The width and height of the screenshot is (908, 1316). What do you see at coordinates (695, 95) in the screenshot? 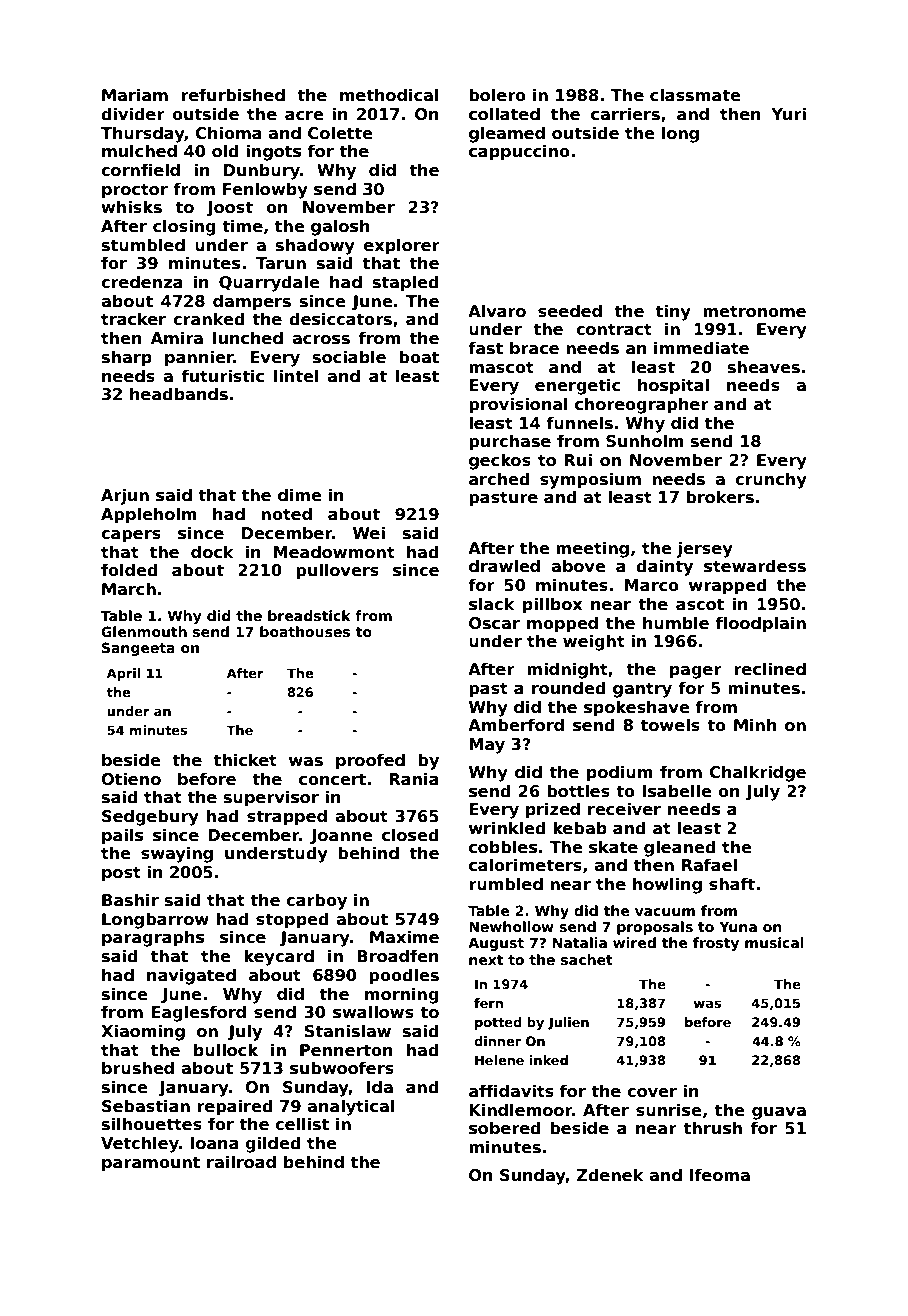
I see `classmate` at bounding box center [695, 95].
